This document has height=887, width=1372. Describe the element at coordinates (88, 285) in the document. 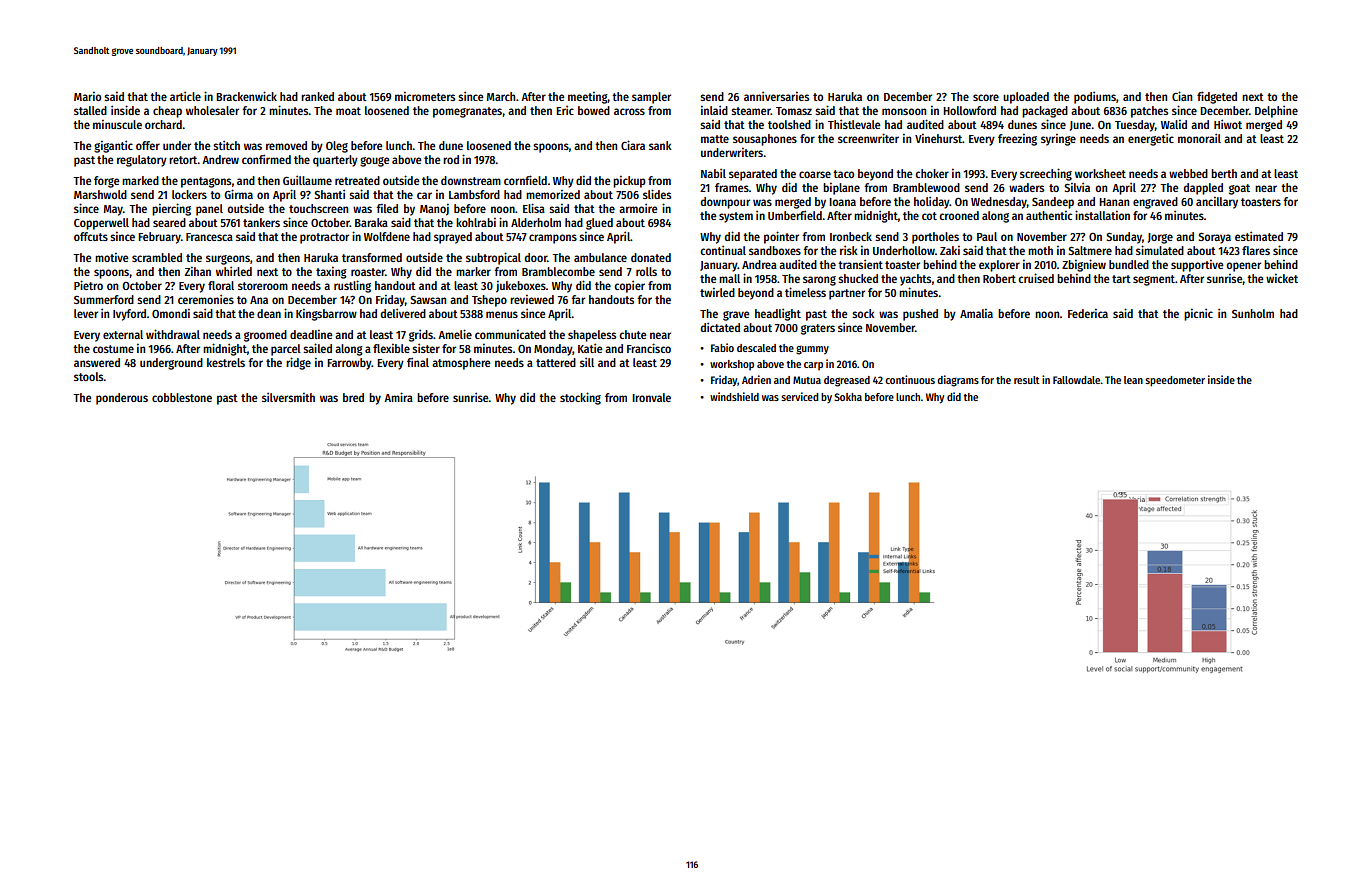

I see `Pietro` at that location.
